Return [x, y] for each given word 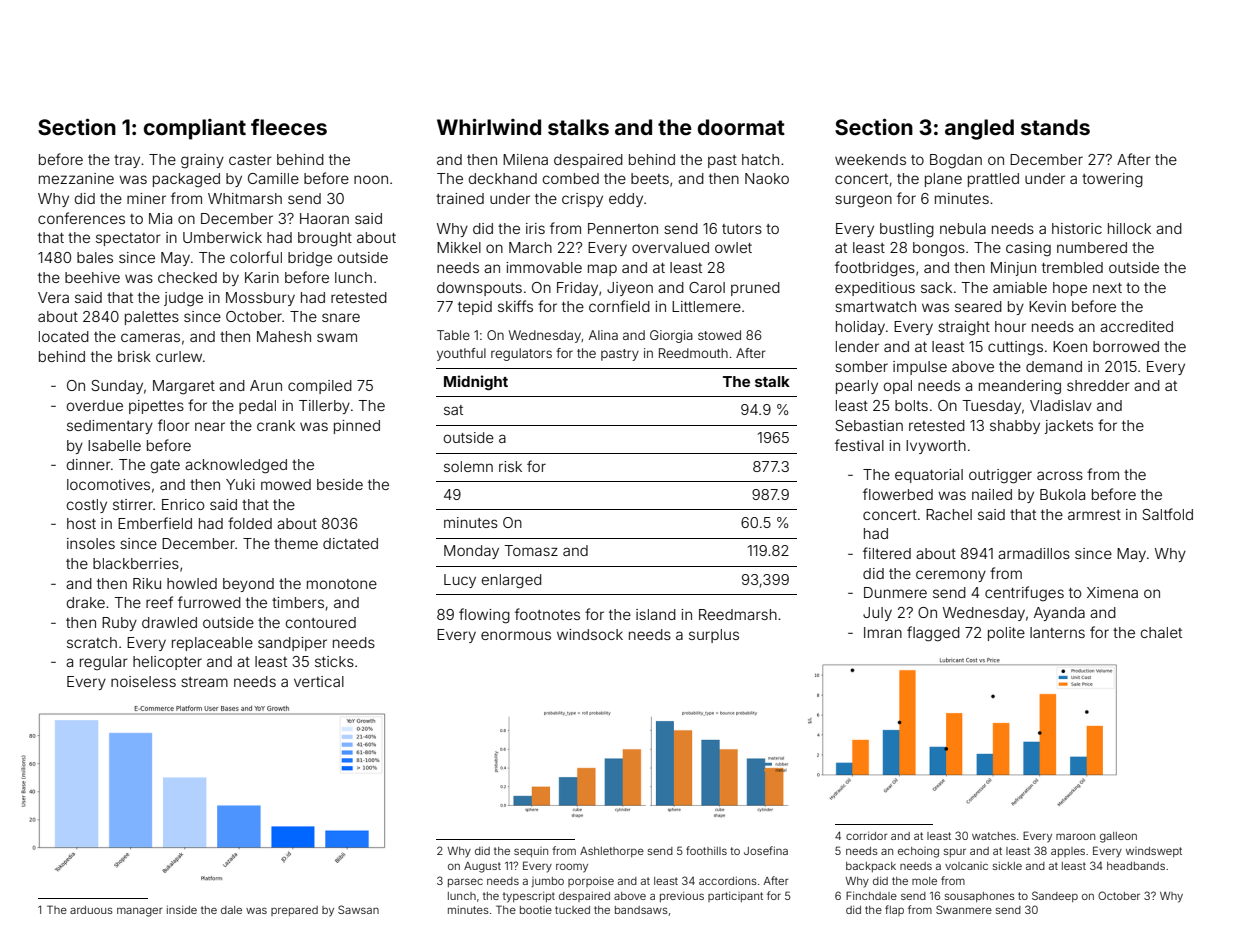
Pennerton [623, 228]
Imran [883, 632]
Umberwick [222, 237]
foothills [706, 850]
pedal [257, 407]
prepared [294, 911]
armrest [1094, 515]
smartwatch [875, 306]
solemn [468, 466]
